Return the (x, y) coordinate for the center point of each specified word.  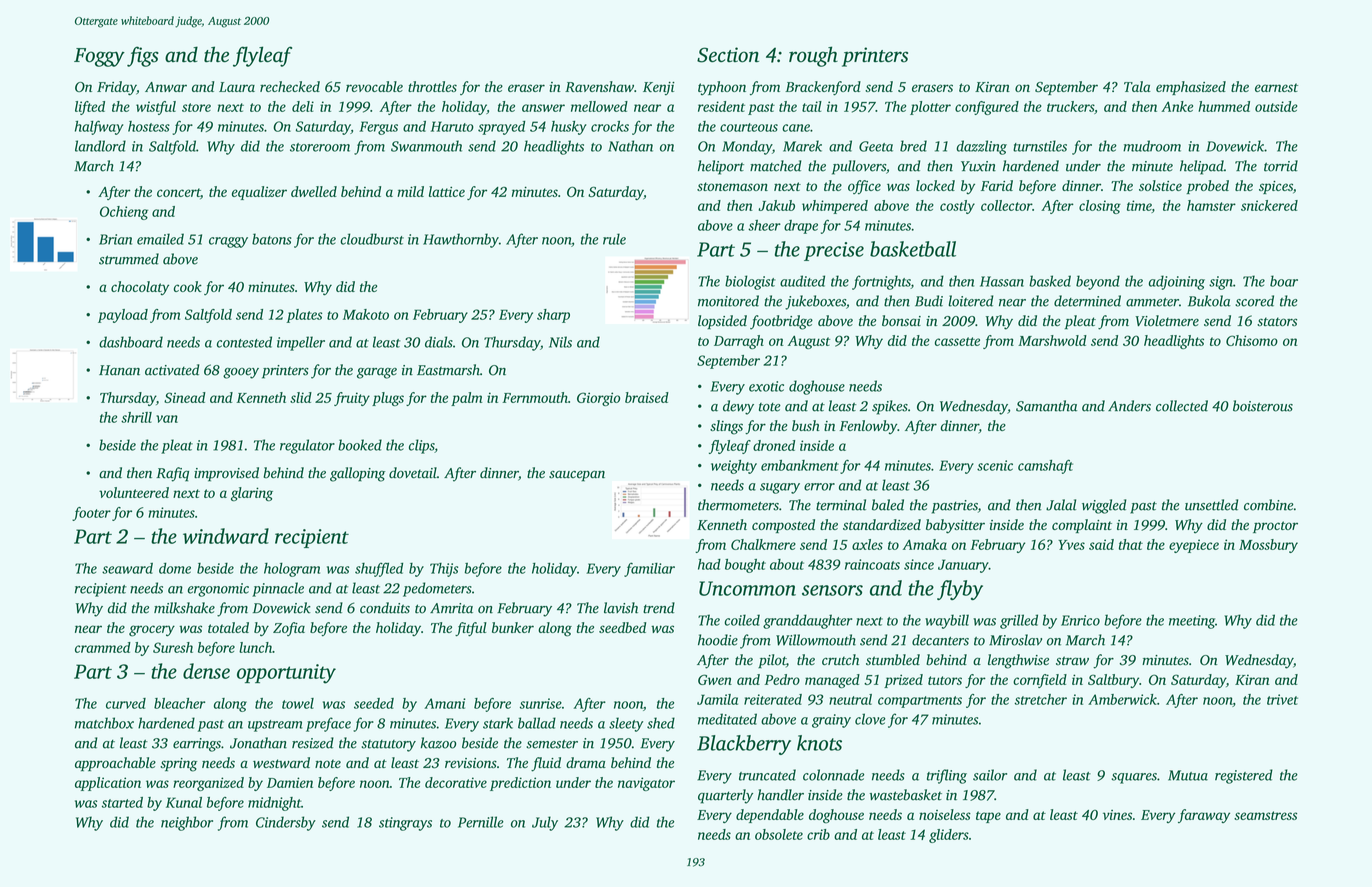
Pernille (481, 822)
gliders (949, 836)
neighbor (187, 823)
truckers (1070, 106)
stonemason (732, 186)
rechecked (290, 86)
